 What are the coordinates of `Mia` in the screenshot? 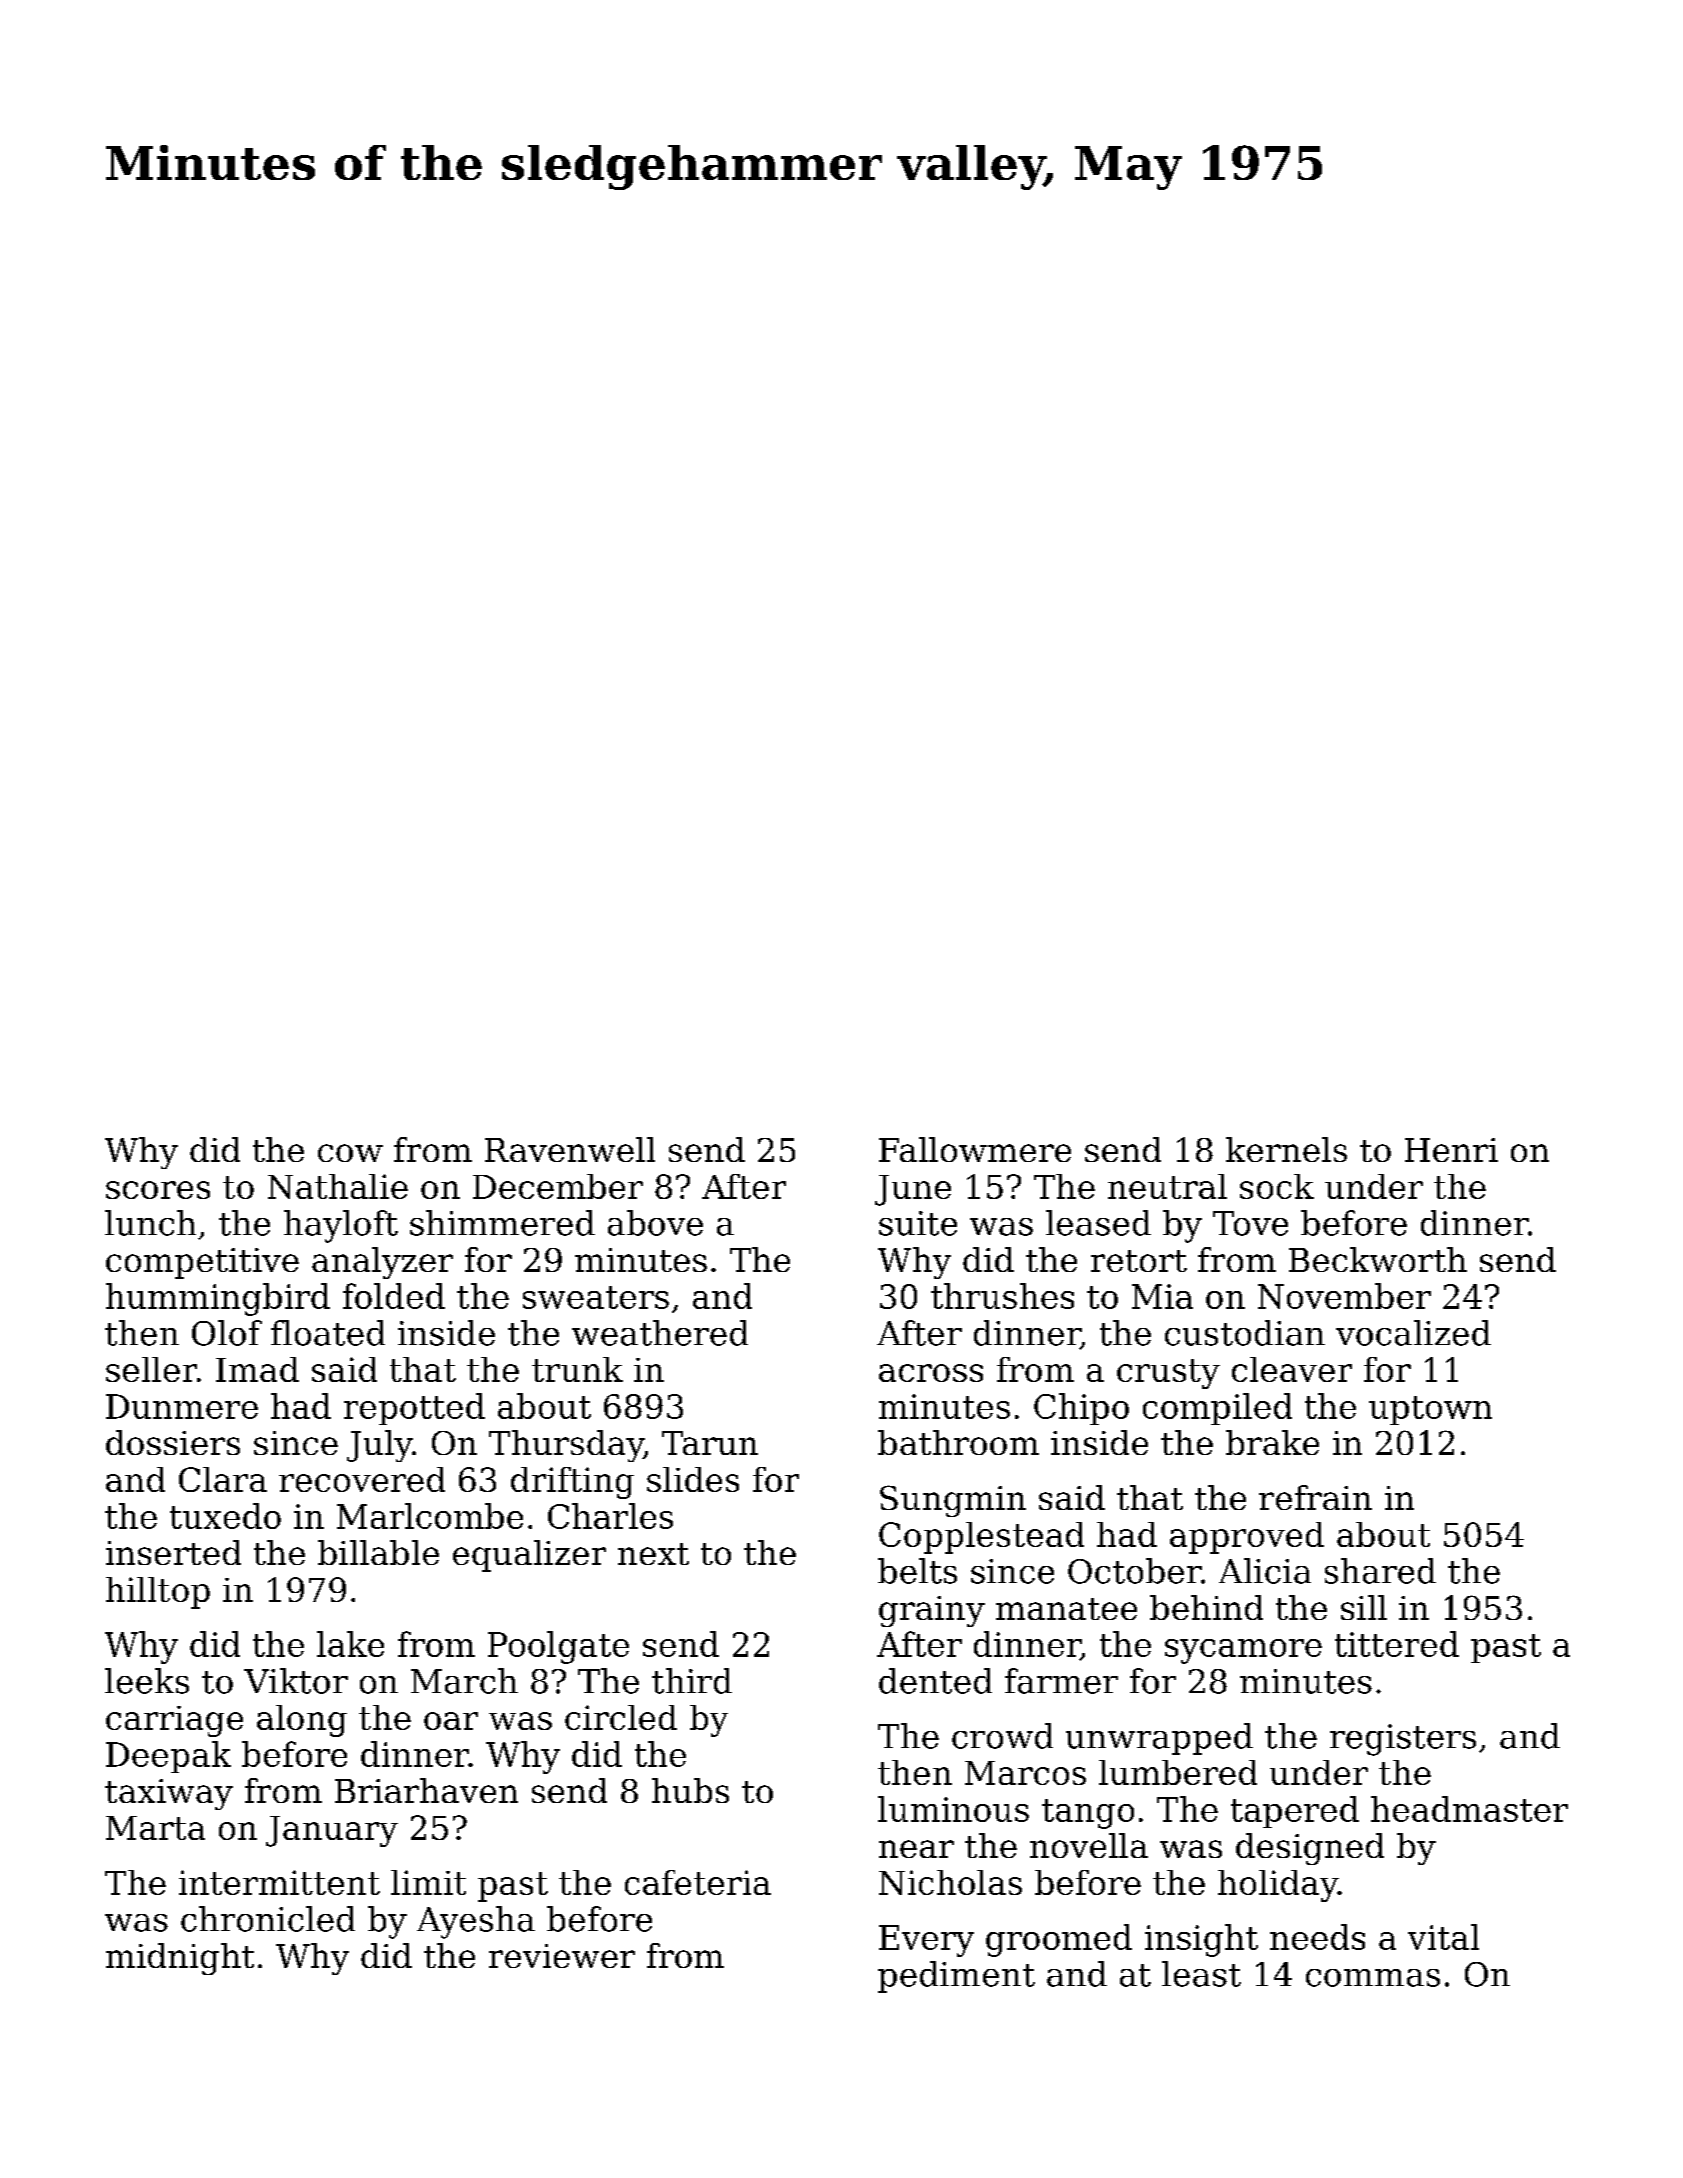 It's located at (1162, 1296).
